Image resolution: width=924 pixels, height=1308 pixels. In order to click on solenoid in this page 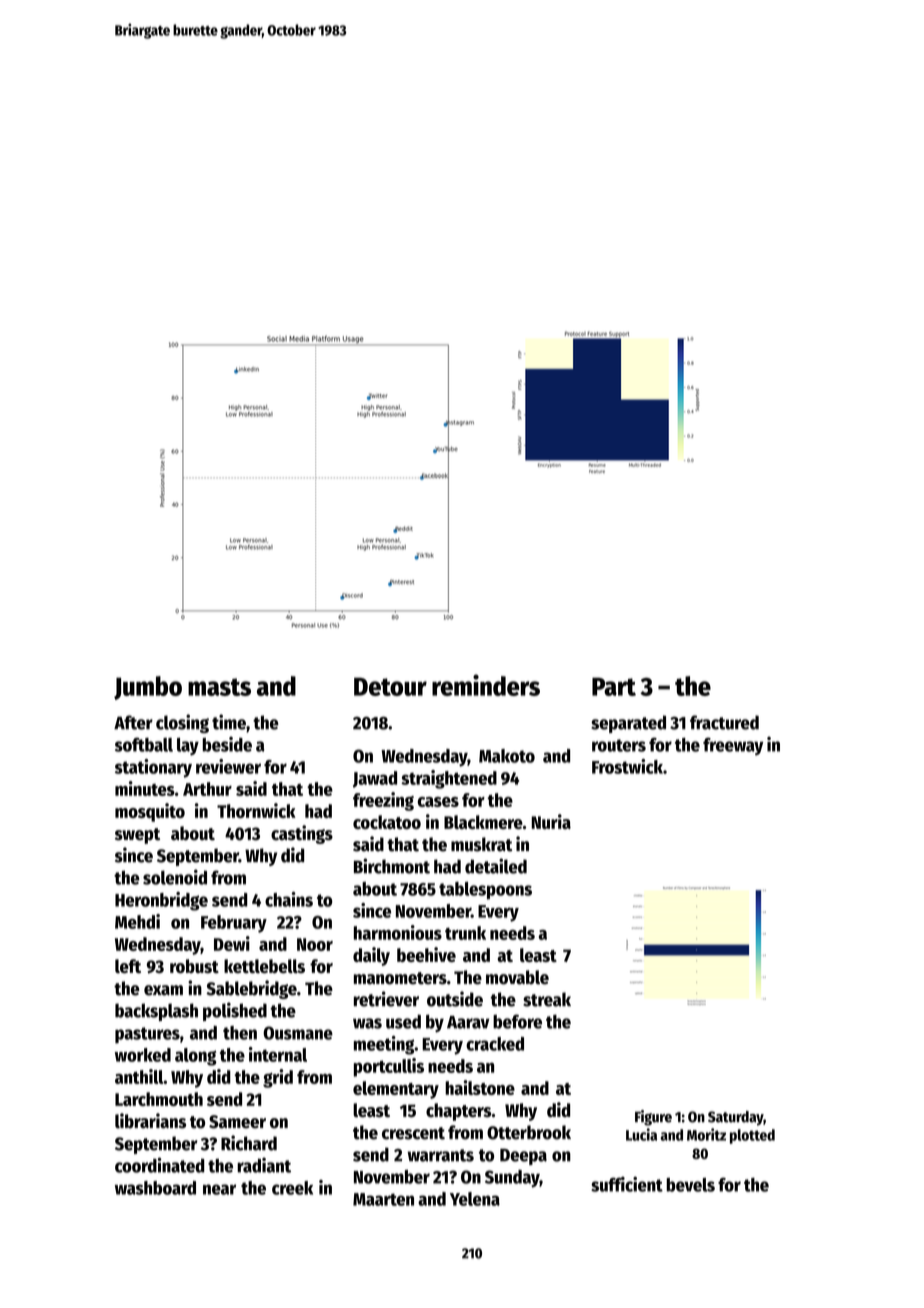, I will do `click(175, 877)`.
